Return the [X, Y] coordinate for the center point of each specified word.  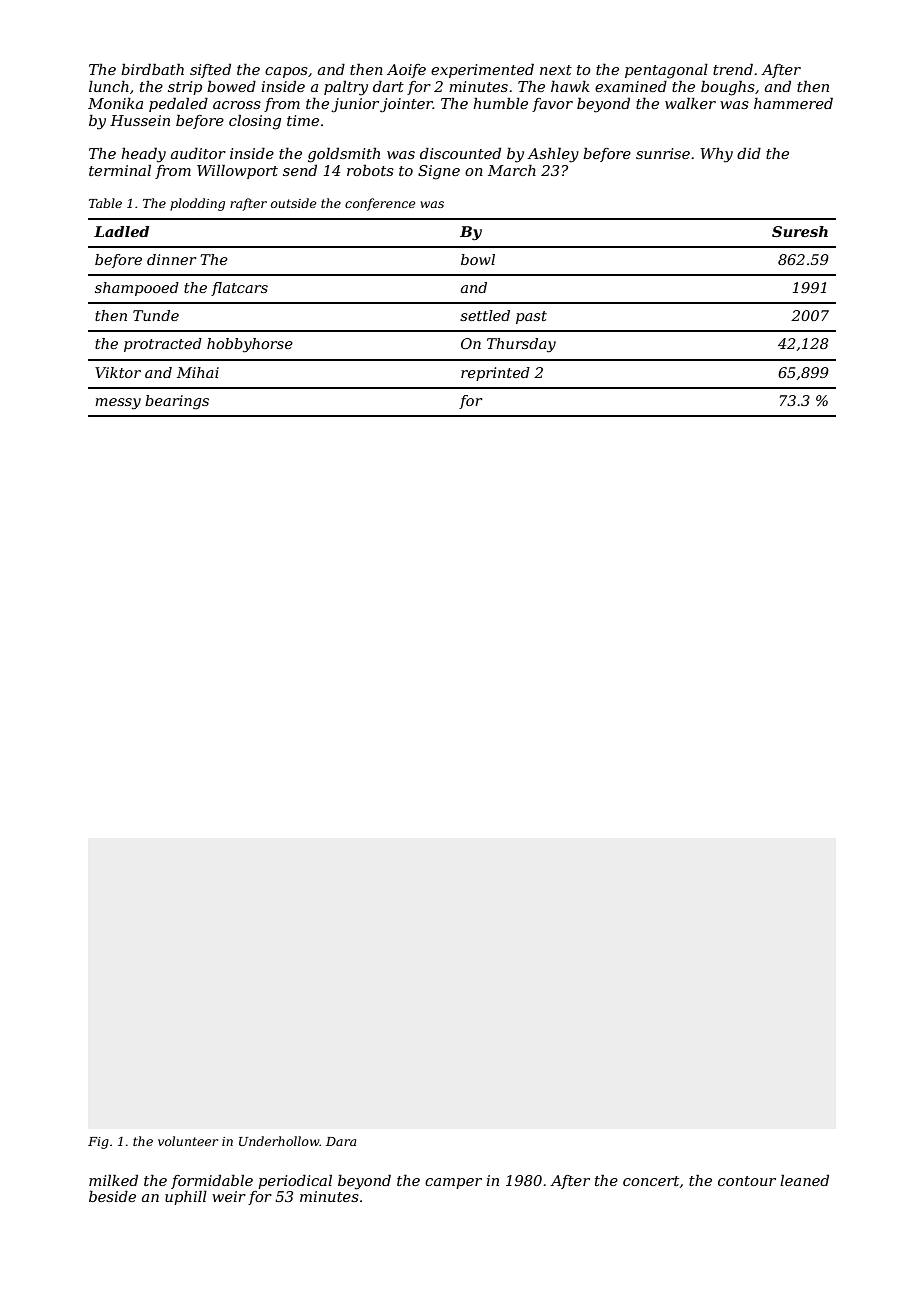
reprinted [495, 374]
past [531, 317]
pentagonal [666, 71]
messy [118, 404]
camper [453, 1183]
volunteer [188, 1141]
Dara [341, 1141]
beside [112, 1196]
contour [747, 1181]
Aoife [406, 71]
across [237, 105]
